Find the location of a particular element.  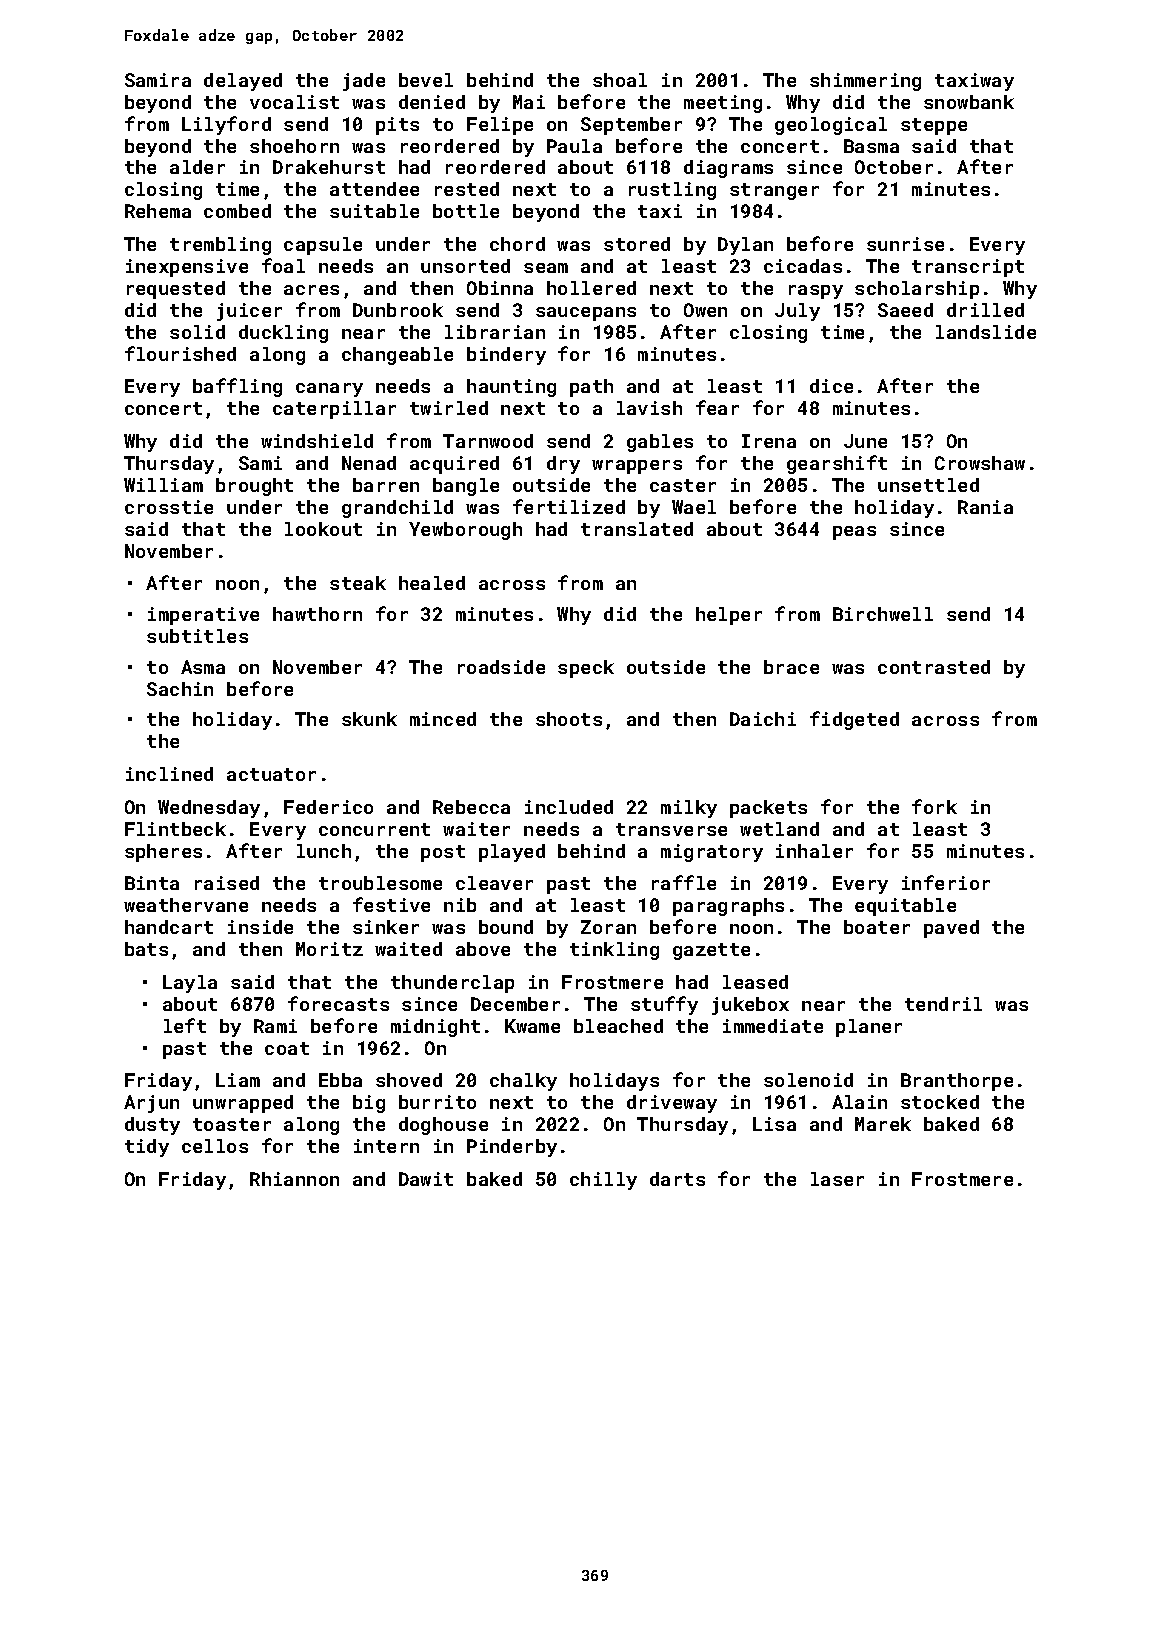

shimmering is located at coordinates (865, 82).
